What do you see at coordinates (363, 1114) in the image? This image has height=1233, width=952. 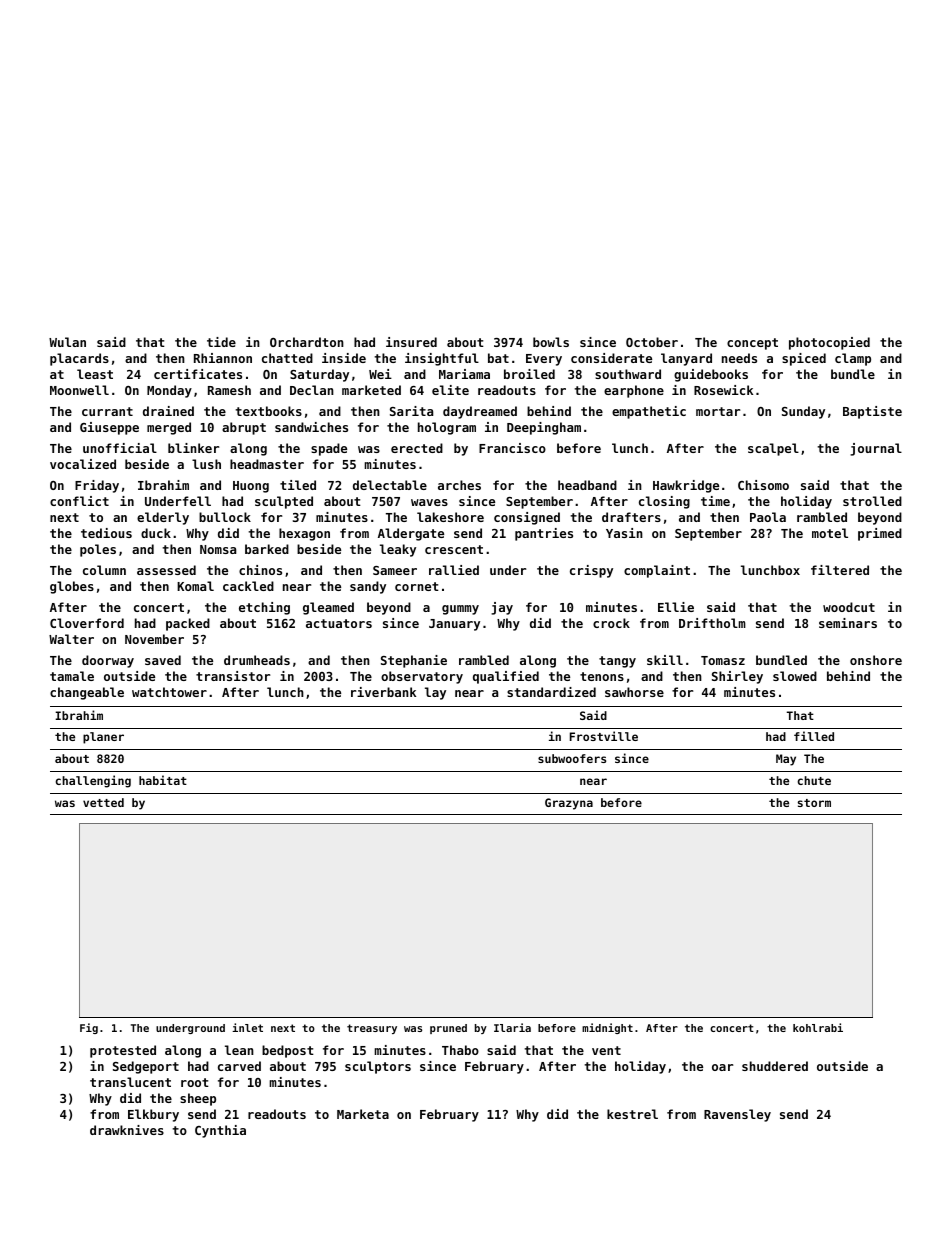 I see `Marketa` at bounding box center [363, 1114].
